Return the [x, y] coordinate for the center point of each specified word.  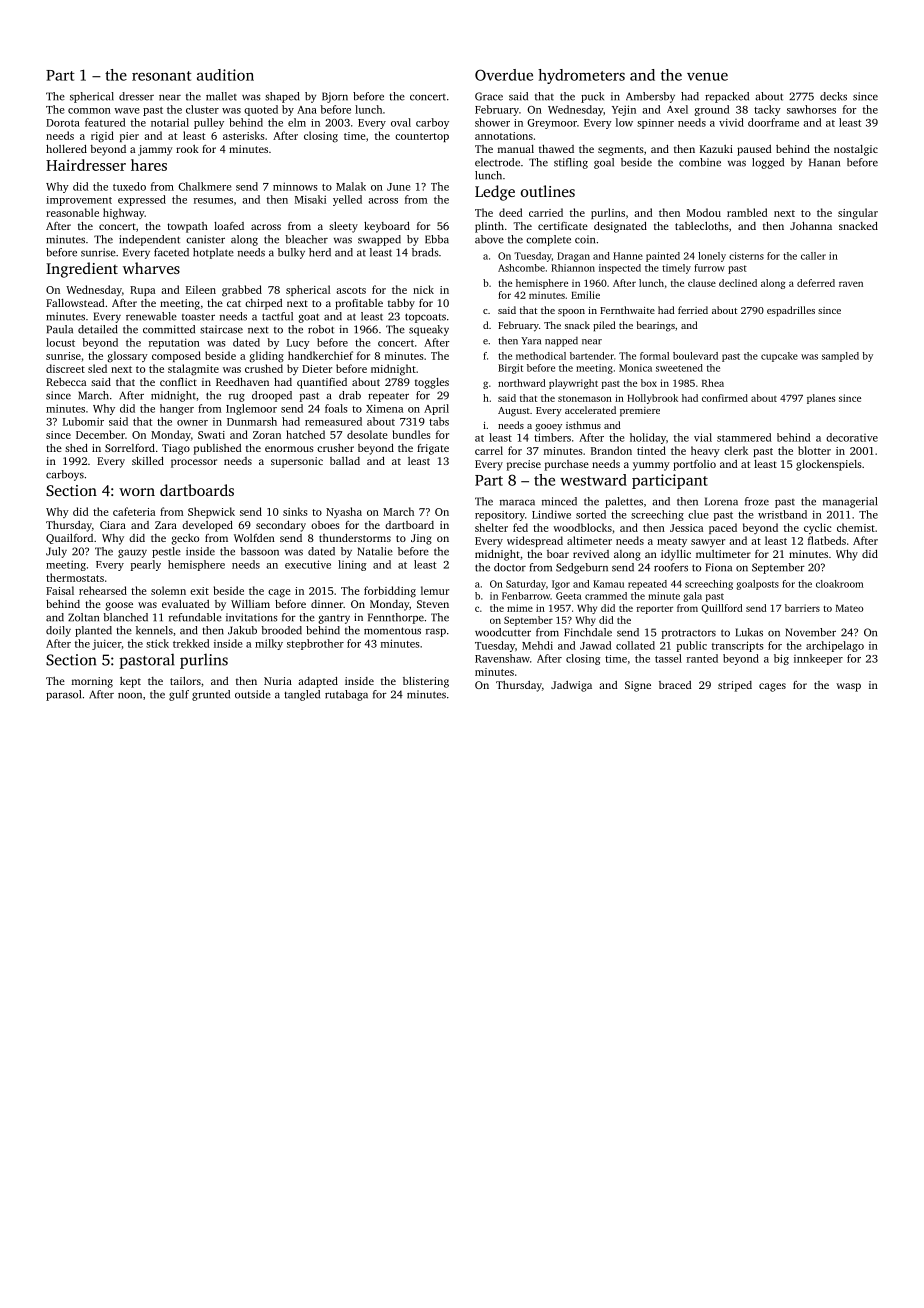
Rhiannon [573, 268]
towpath [187, 227]
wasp [848, 687]
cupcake [779, 357]
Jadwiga [571, 686]
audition [225, 75]
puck [592, 97]
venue [707, 76]
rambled [747, 212]
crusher [335, 448]
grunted [211, 695]
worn [137, 492]
